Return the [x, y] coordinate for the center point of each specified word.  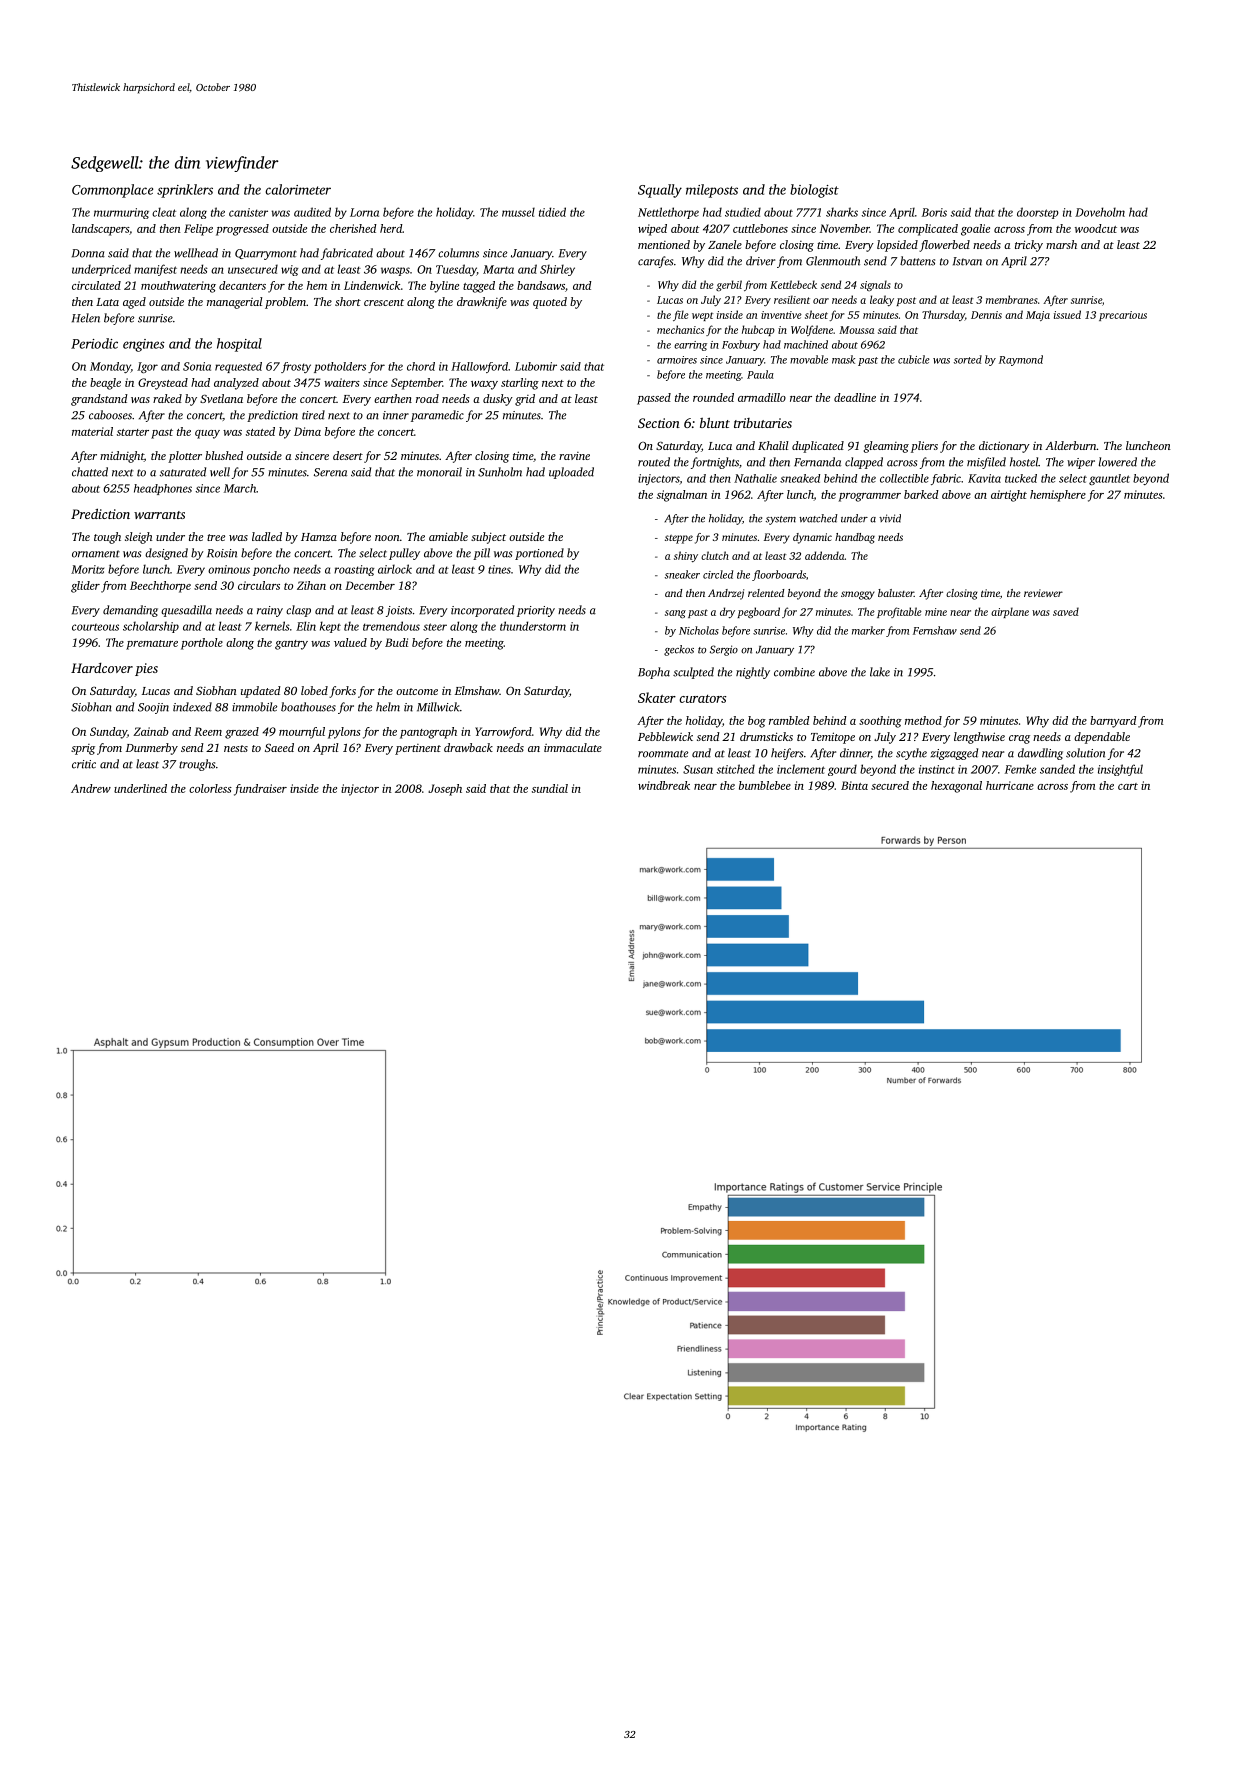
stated [260, 431]
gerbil [729, 286]
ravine [574, 456]
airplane [1010, 612]
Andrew [91, 788]
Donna [88, 253]
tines [499, 569]
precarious [1123, 316]
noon [387, 538]
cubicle [914, 359]
